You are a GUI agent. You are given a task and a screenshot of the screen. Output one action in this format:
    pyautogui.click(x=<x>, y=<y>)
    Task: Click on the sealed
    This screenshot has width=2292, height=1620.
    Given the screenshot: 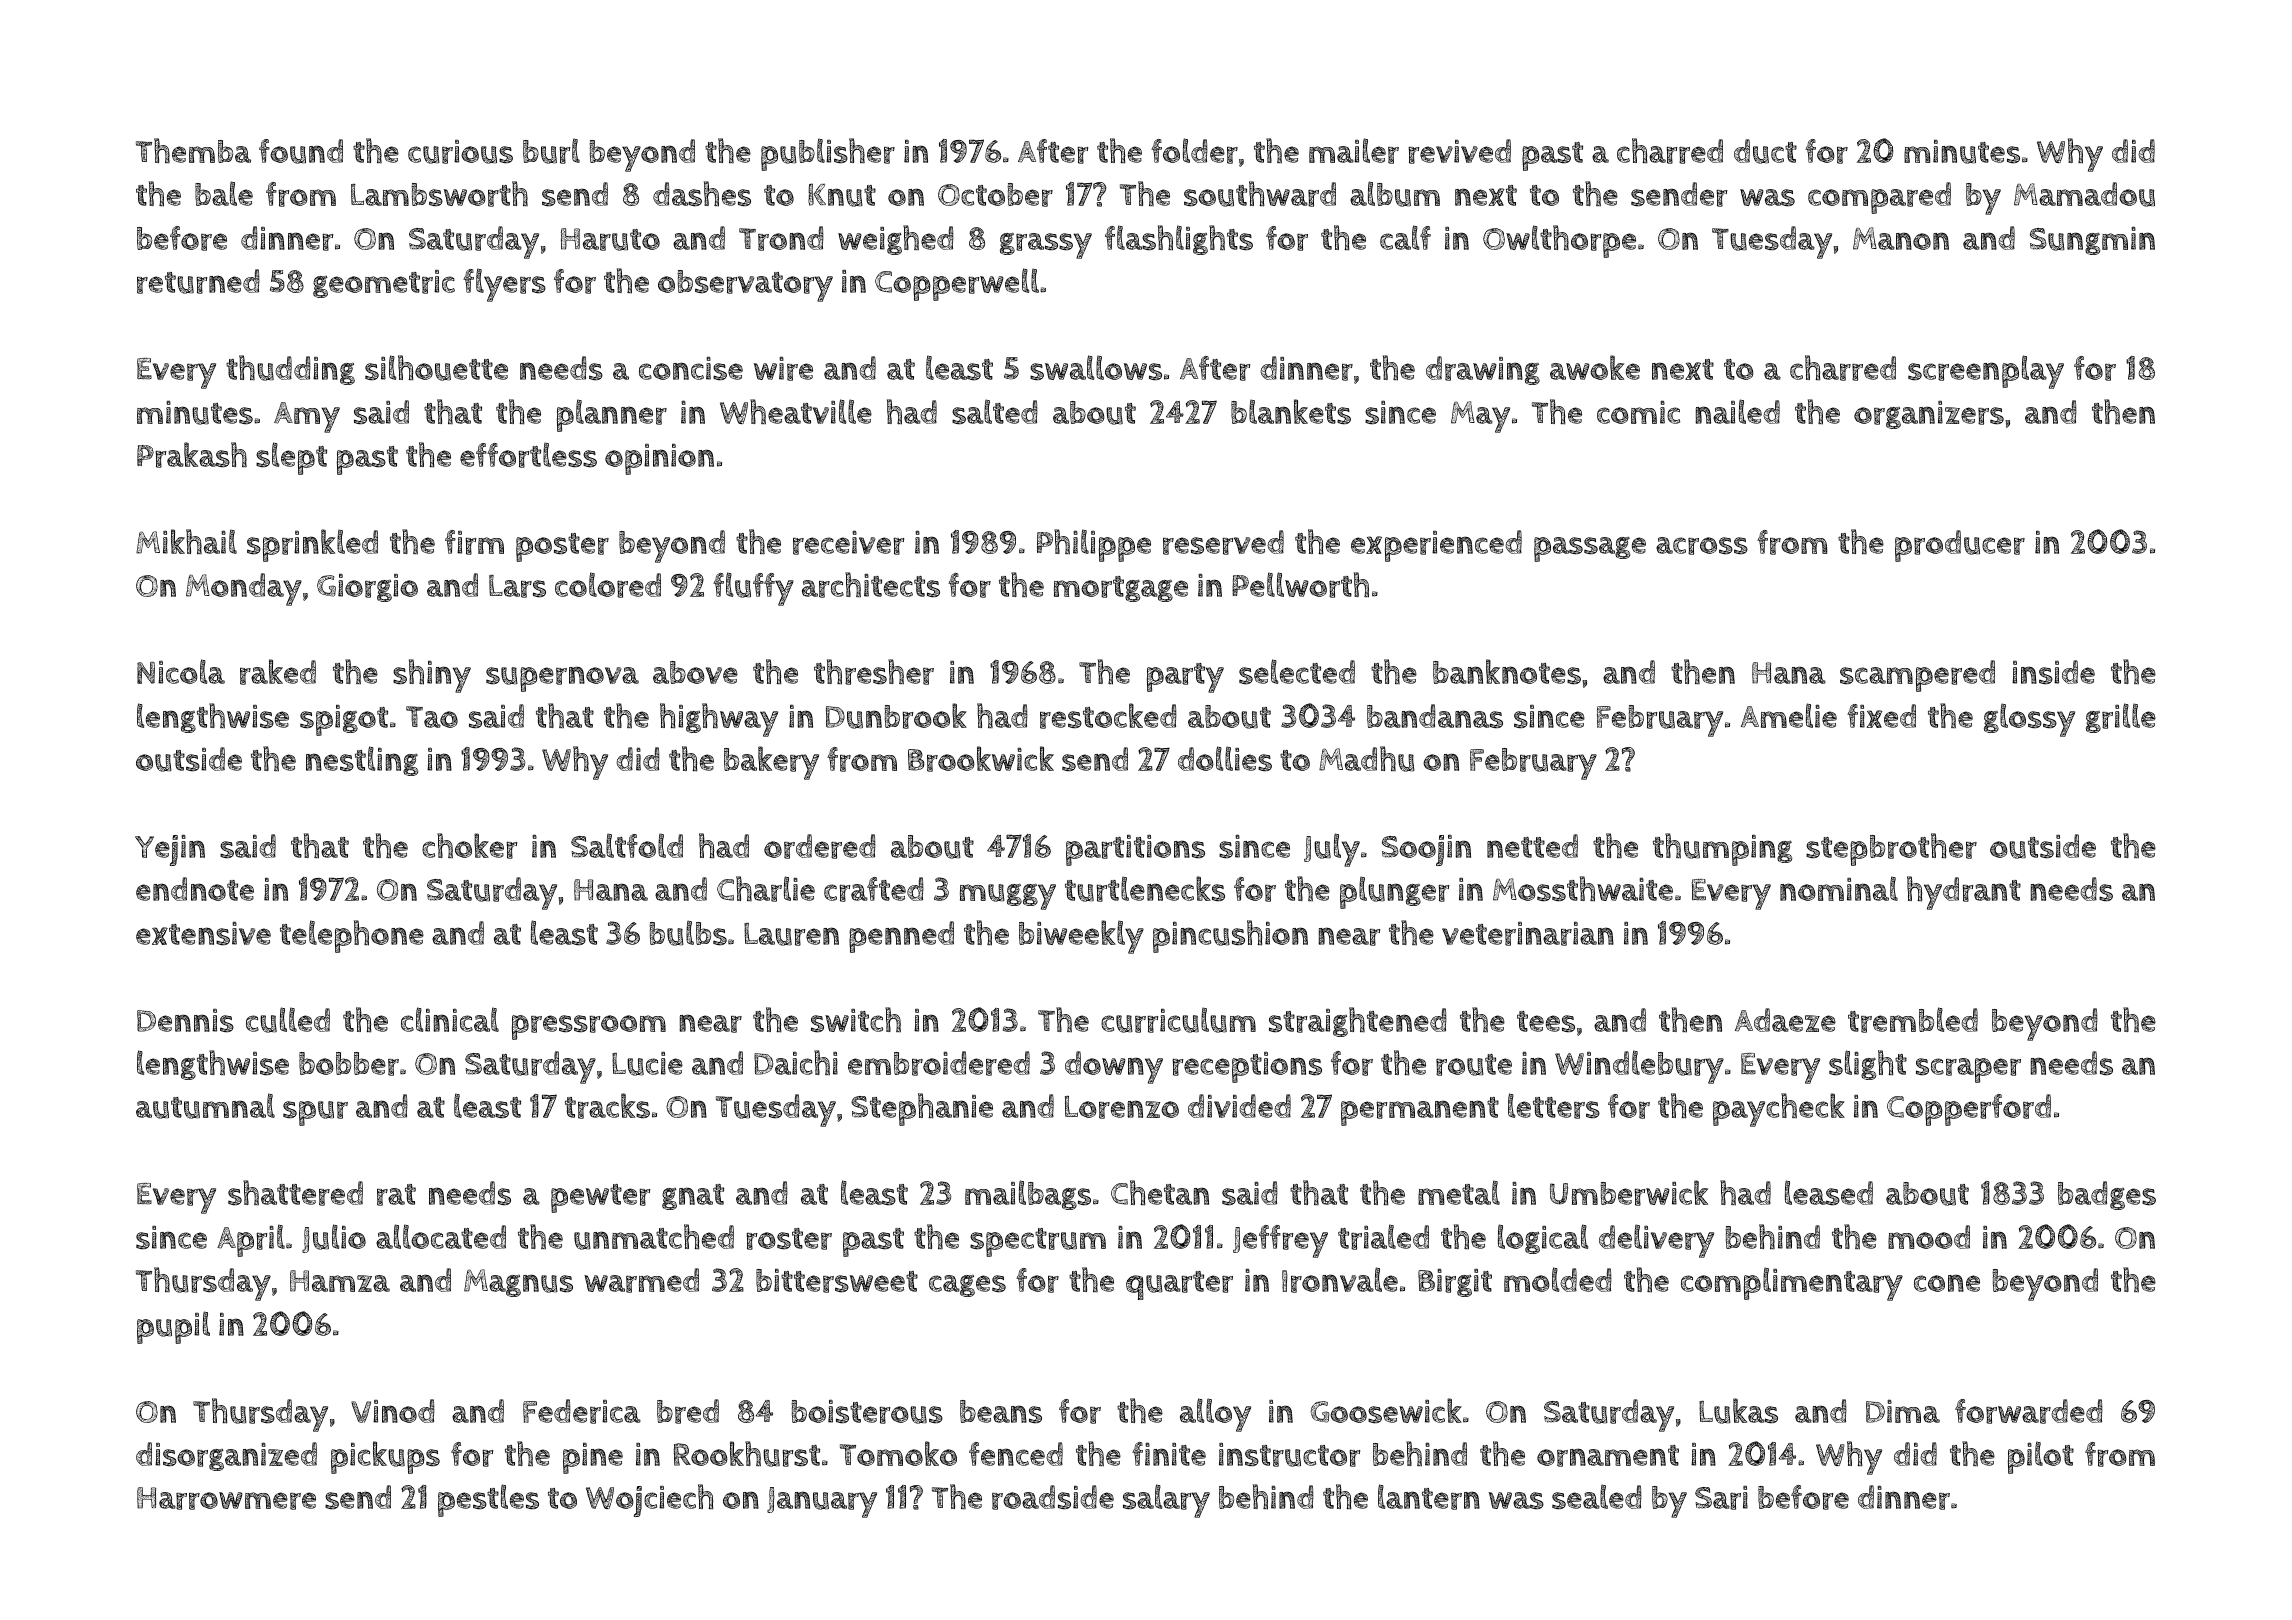 What is the action you would take?
    pyautogui.click(x=1597, y=1497)
